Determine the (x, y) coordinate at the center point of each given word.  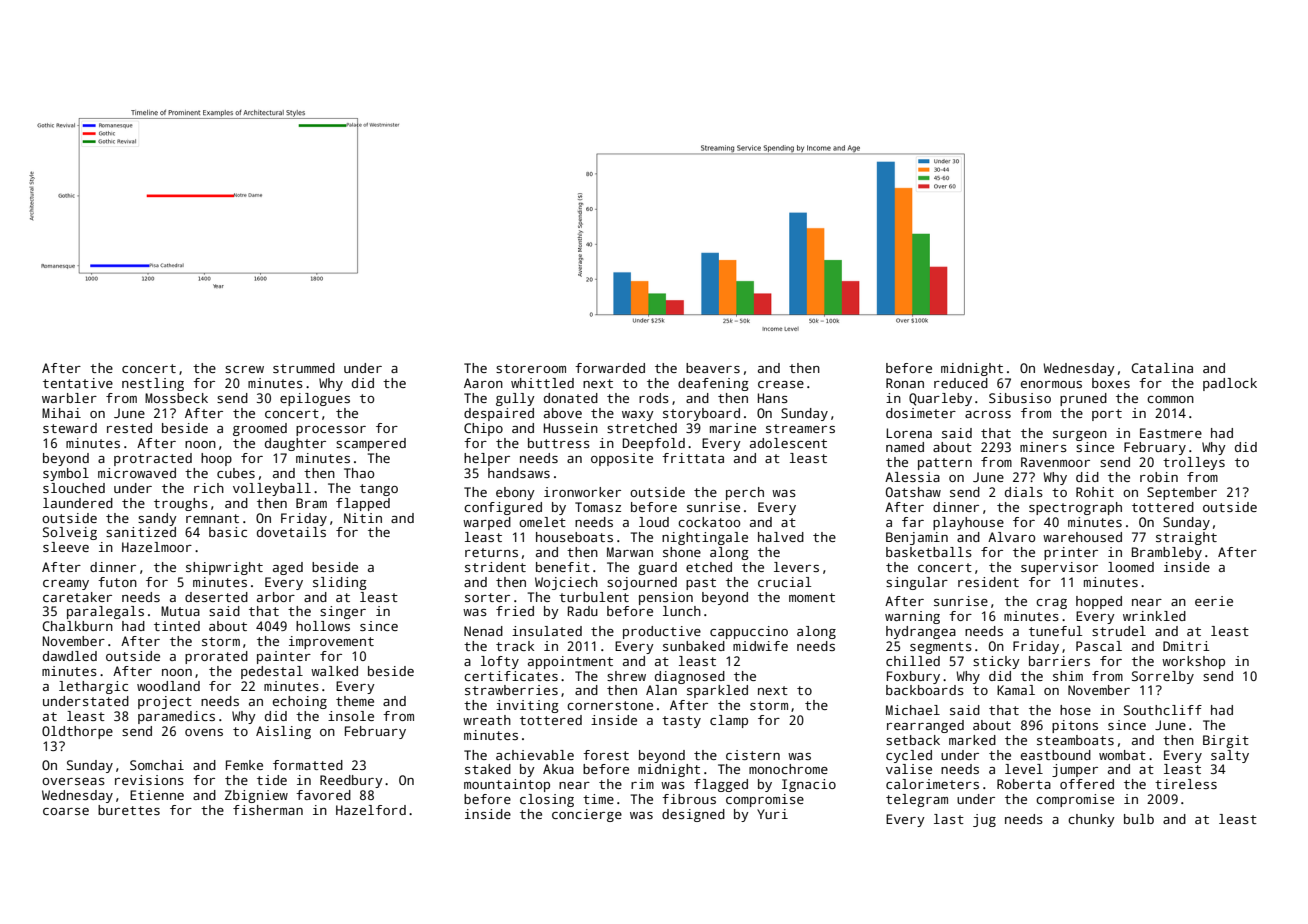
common (1170, 399)
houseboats (574, 537)
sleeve (66, 547)
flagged (721, 785)
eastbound (1056, 755)
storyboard (701, 414)
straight (1186, 538)
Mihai (61, 413)
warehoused (1082, 537)
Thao (359, 473)
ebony (515, 493)
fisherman (268, 810)
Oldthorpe (77, 732)
